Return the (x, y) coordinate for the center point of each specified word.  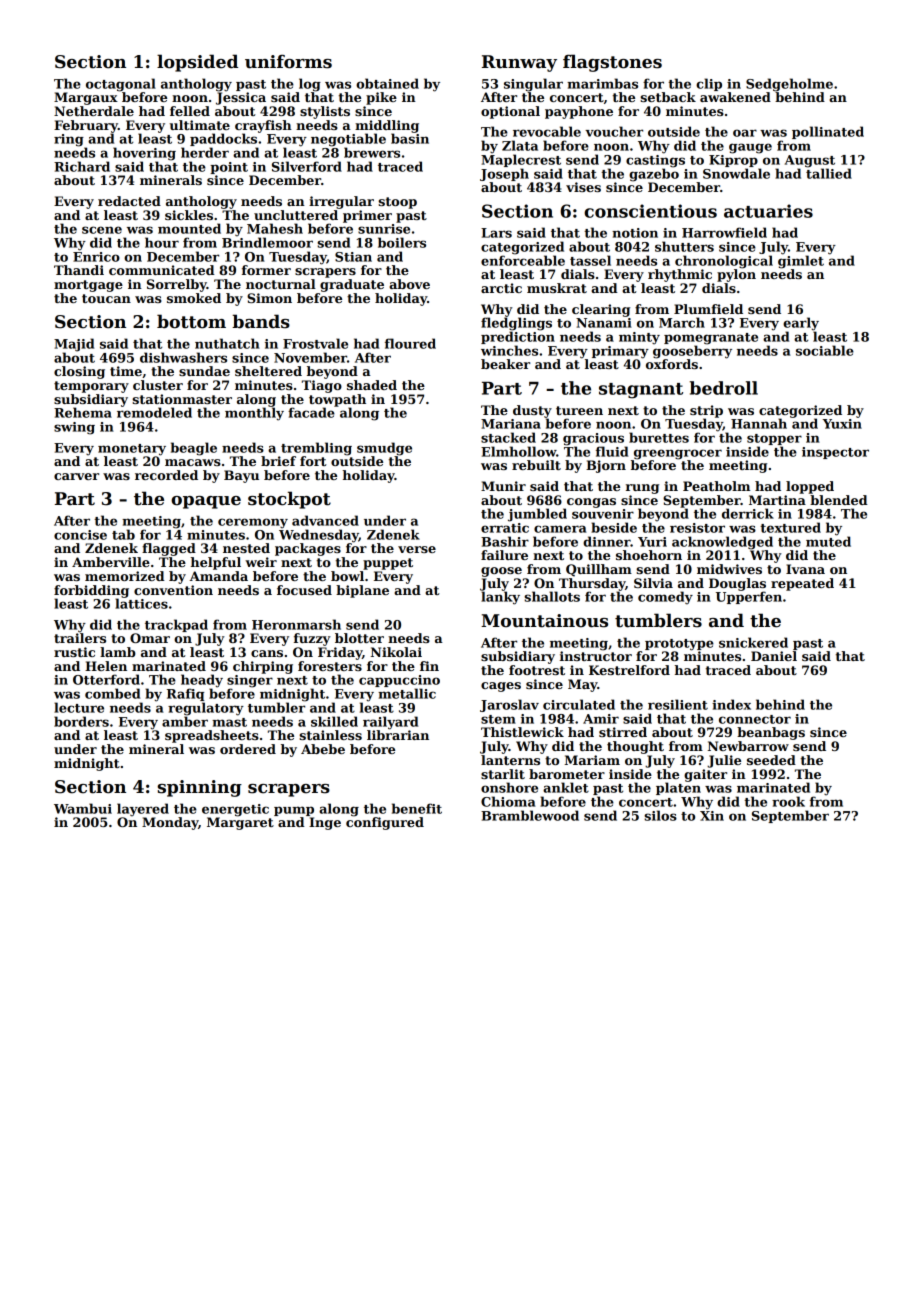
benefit (417, 808)
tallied (829, 173)
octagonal (121, 85)
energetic (235, 810)
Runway (519, 63)
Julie (724, 761)
